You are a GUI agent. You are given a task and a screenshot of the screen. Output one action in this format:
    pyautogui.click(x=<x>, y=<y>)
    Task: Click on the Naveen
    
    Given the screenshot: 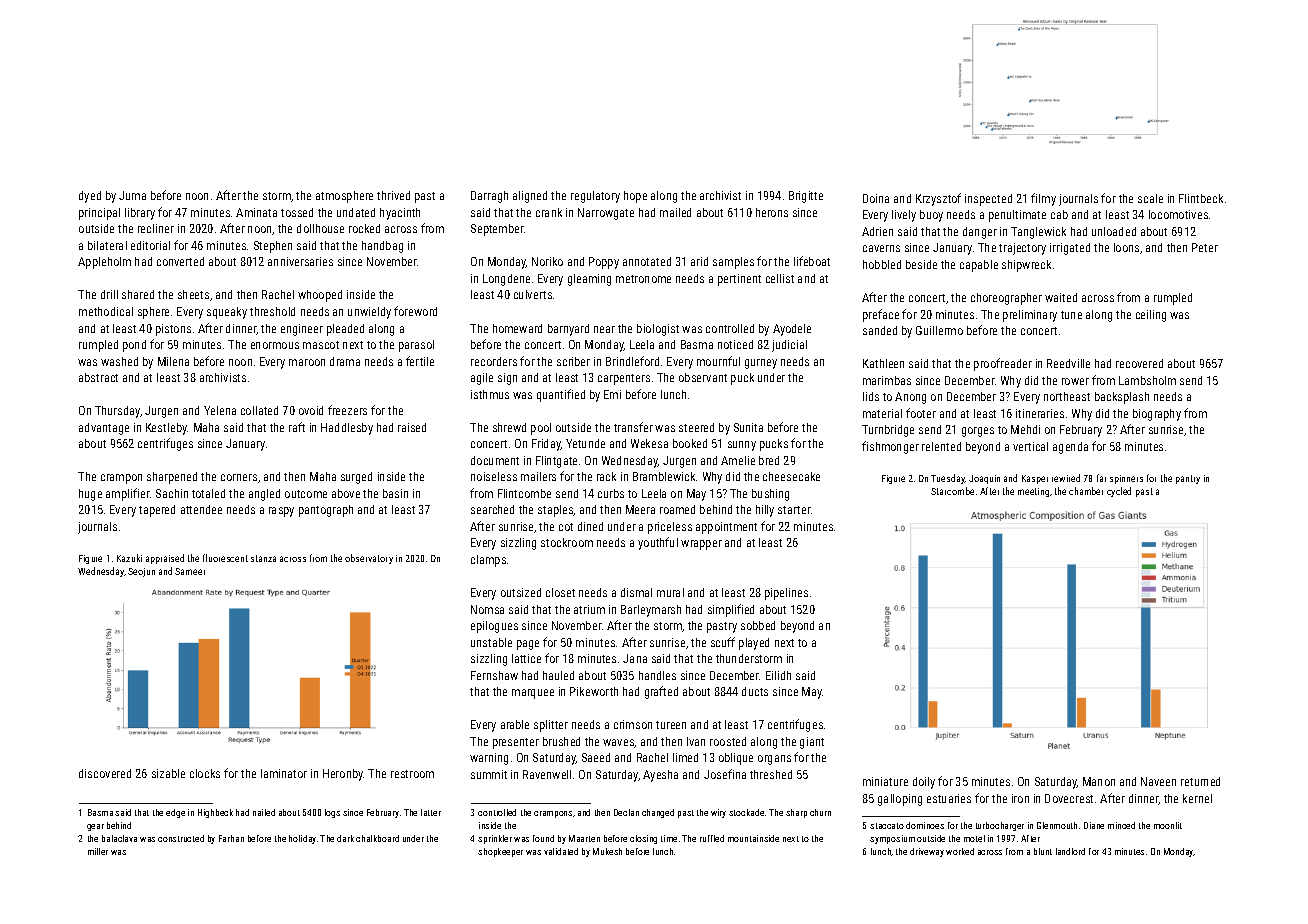 What is the action you would take?
    pyautogui.click(x=1158, y=781)
